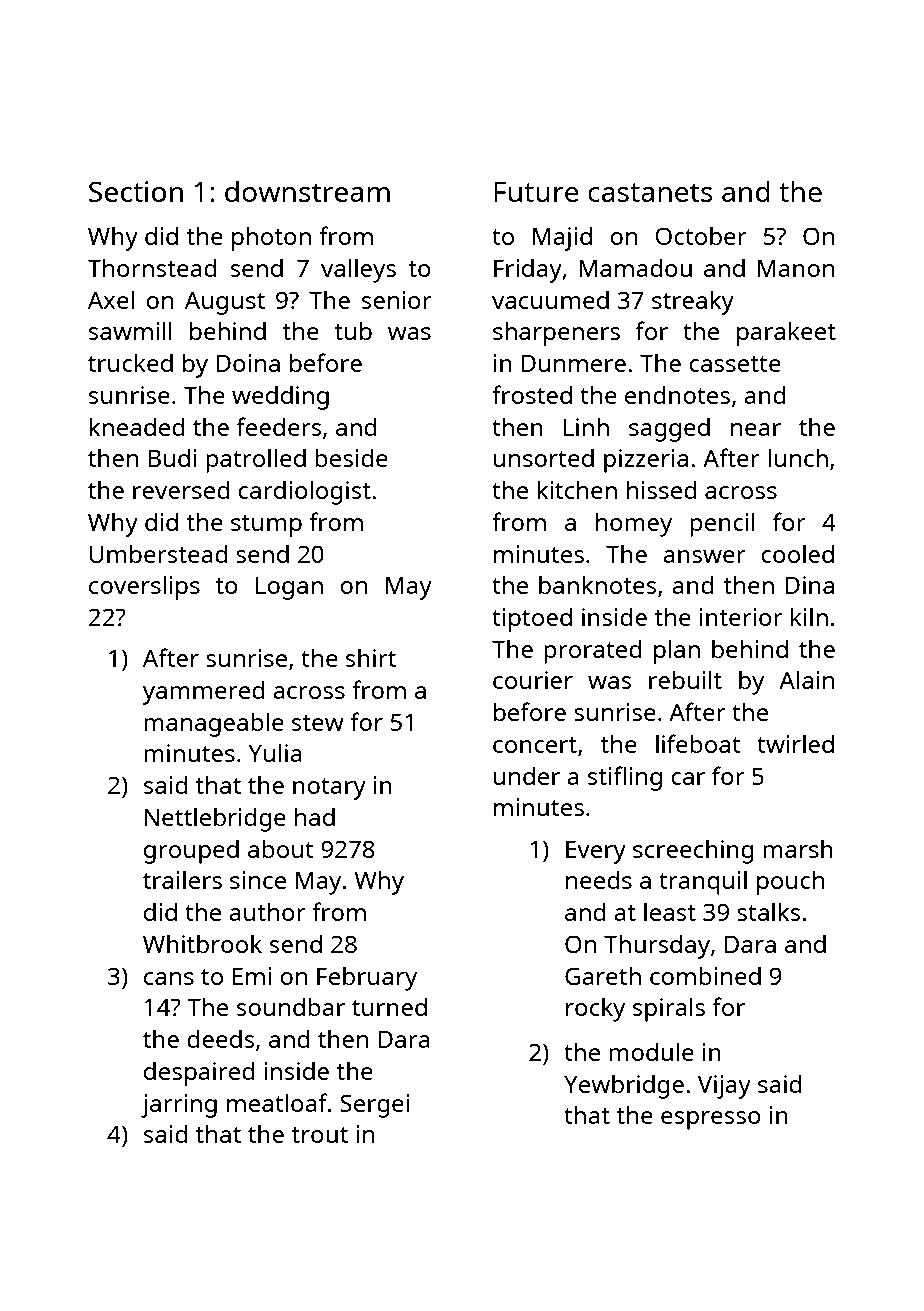  What do you see at coordinates (698, 743) in the page?
I see `lifeboat` at bounding box center [698, 743].
